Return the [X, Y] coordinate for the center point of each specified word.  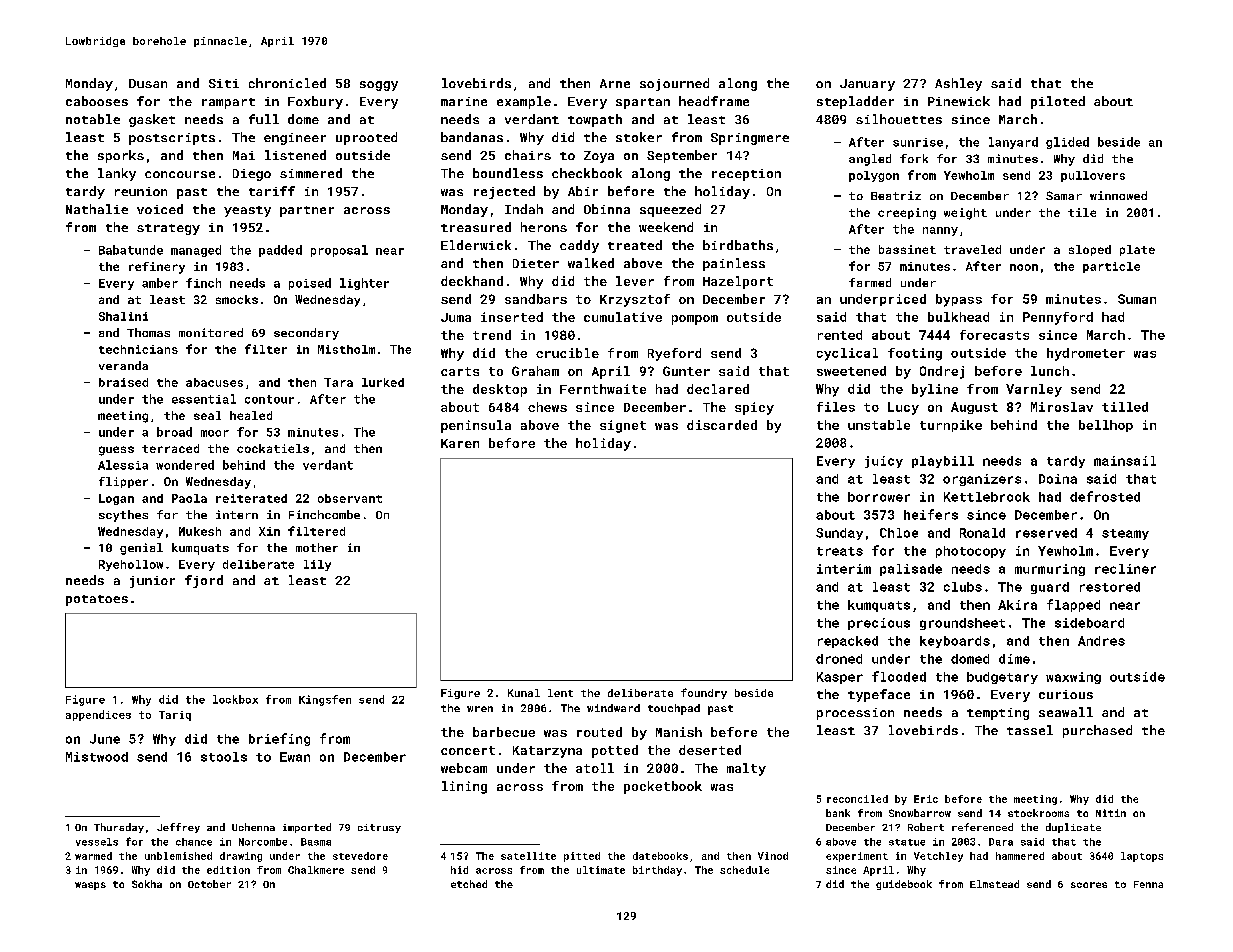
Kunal [524, 693]
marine [464, 101]
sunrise [918, 142]
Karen [460, 443]
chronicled [287, 83]
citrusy [379, 828]
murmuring [1050, 570]
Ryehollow [131, 565]
